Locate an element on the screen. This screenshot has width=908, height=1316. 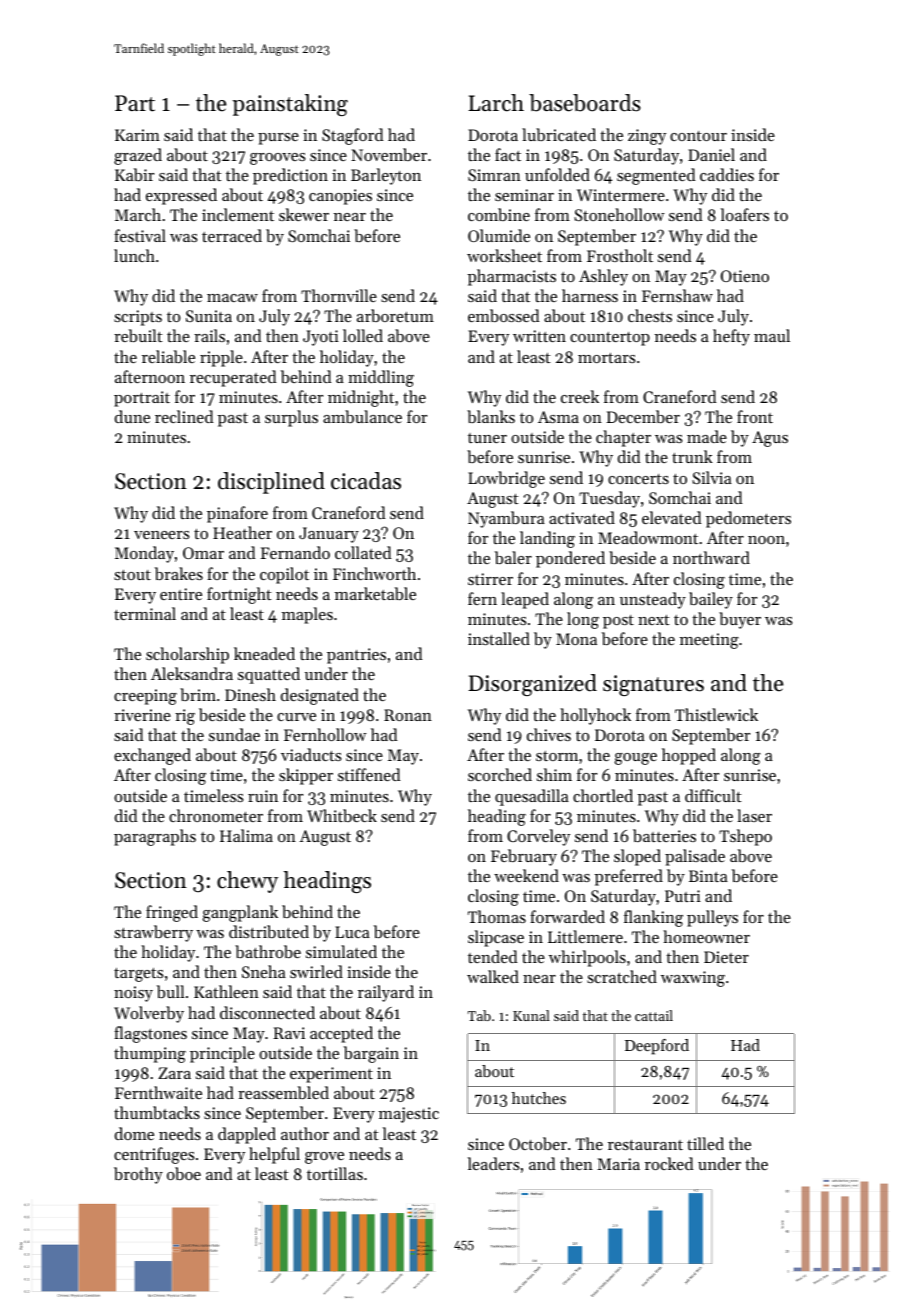
northward is located at coordinates (711, 557).
